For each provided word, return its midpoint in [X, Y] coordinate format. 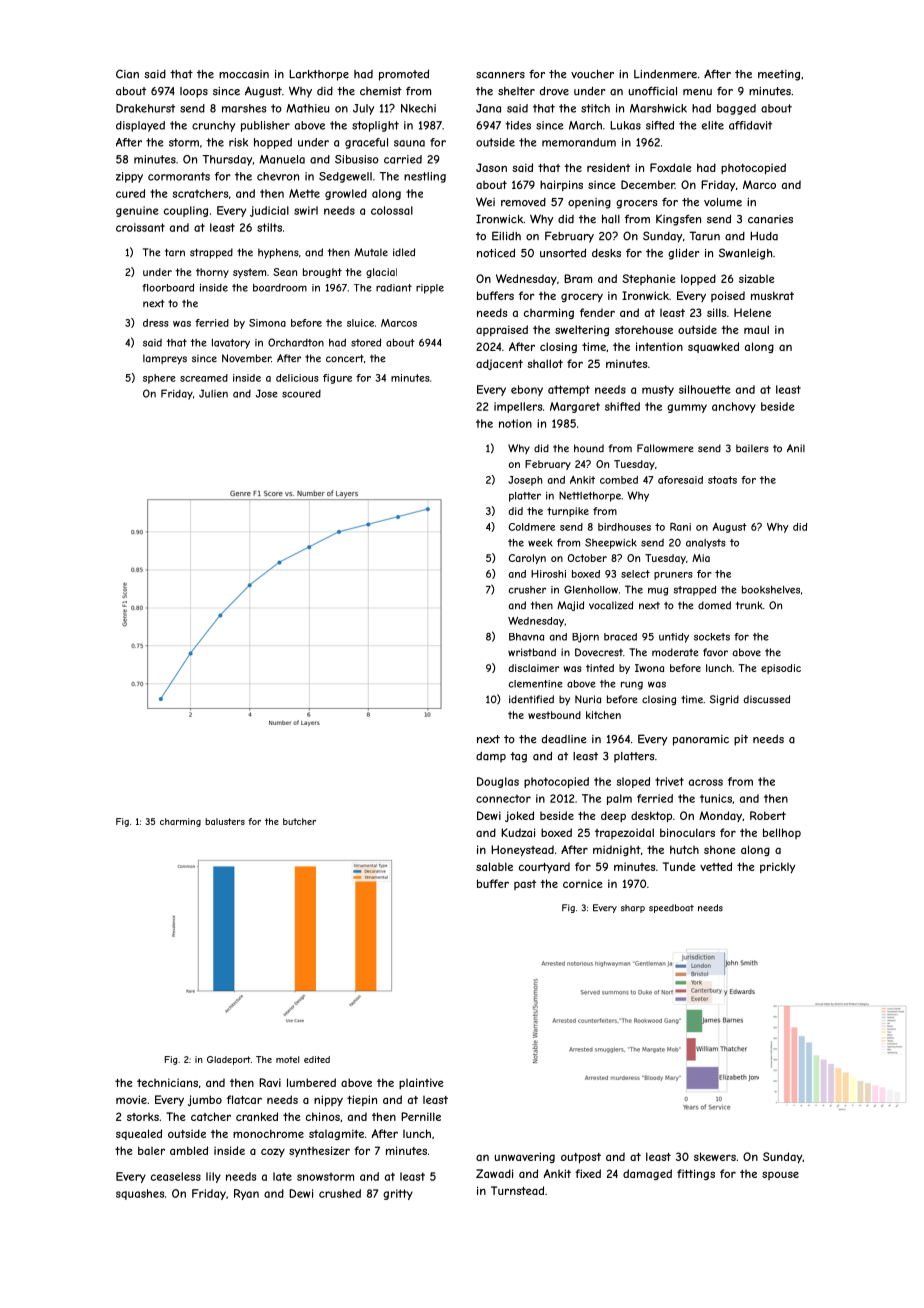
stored [366, 342]
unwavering [524, 1157]
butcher [299, 821]
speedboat [671, 908]
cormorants [179, 176]
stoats [722, 480]
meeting [779, 75]
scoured [301, 394]
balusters [225, 821]
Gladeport [229, 1060]
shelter [516, 91]
